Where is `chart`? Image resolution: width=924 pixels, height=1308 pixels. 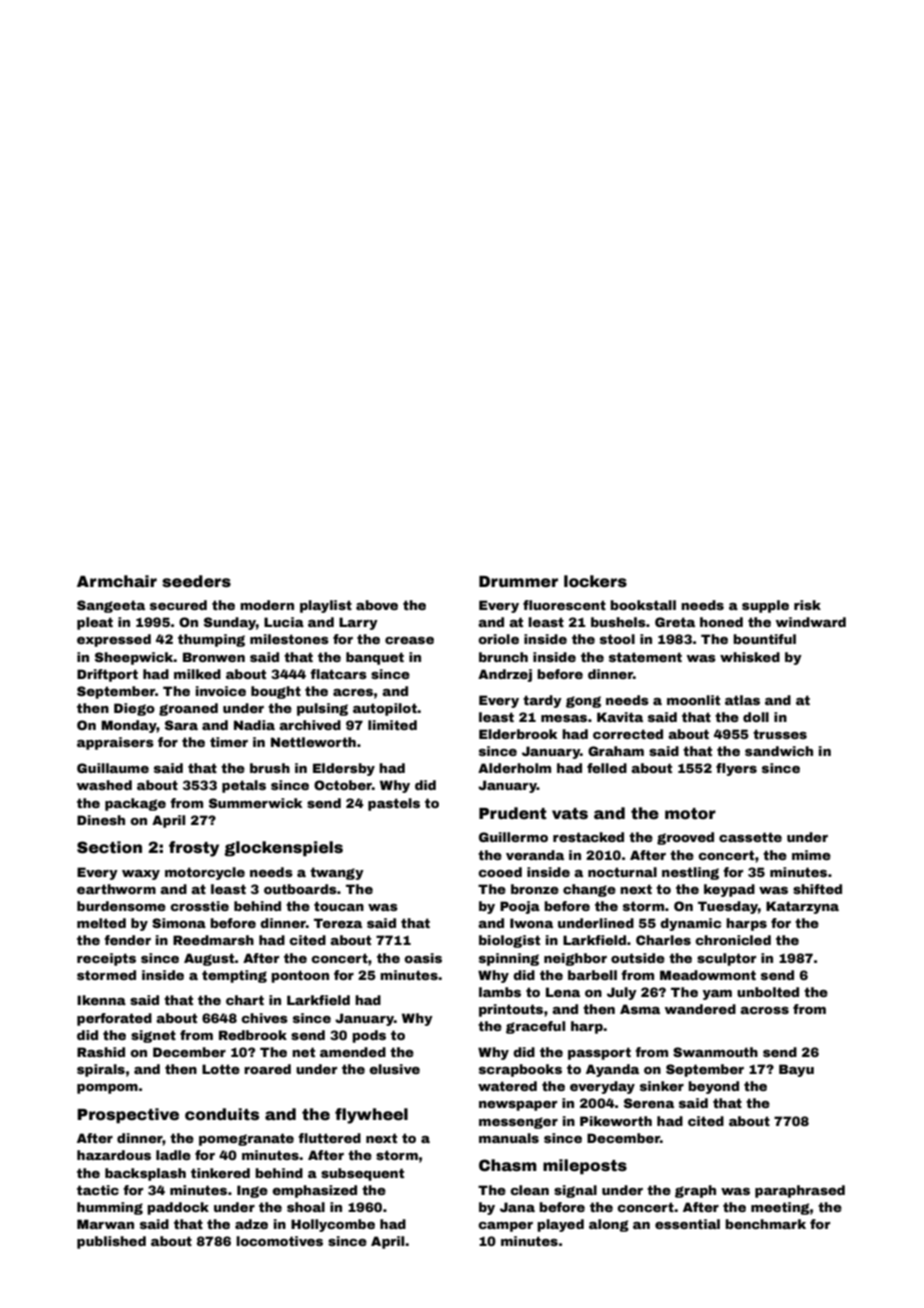 chart is located at coordinates (245, 1000).
